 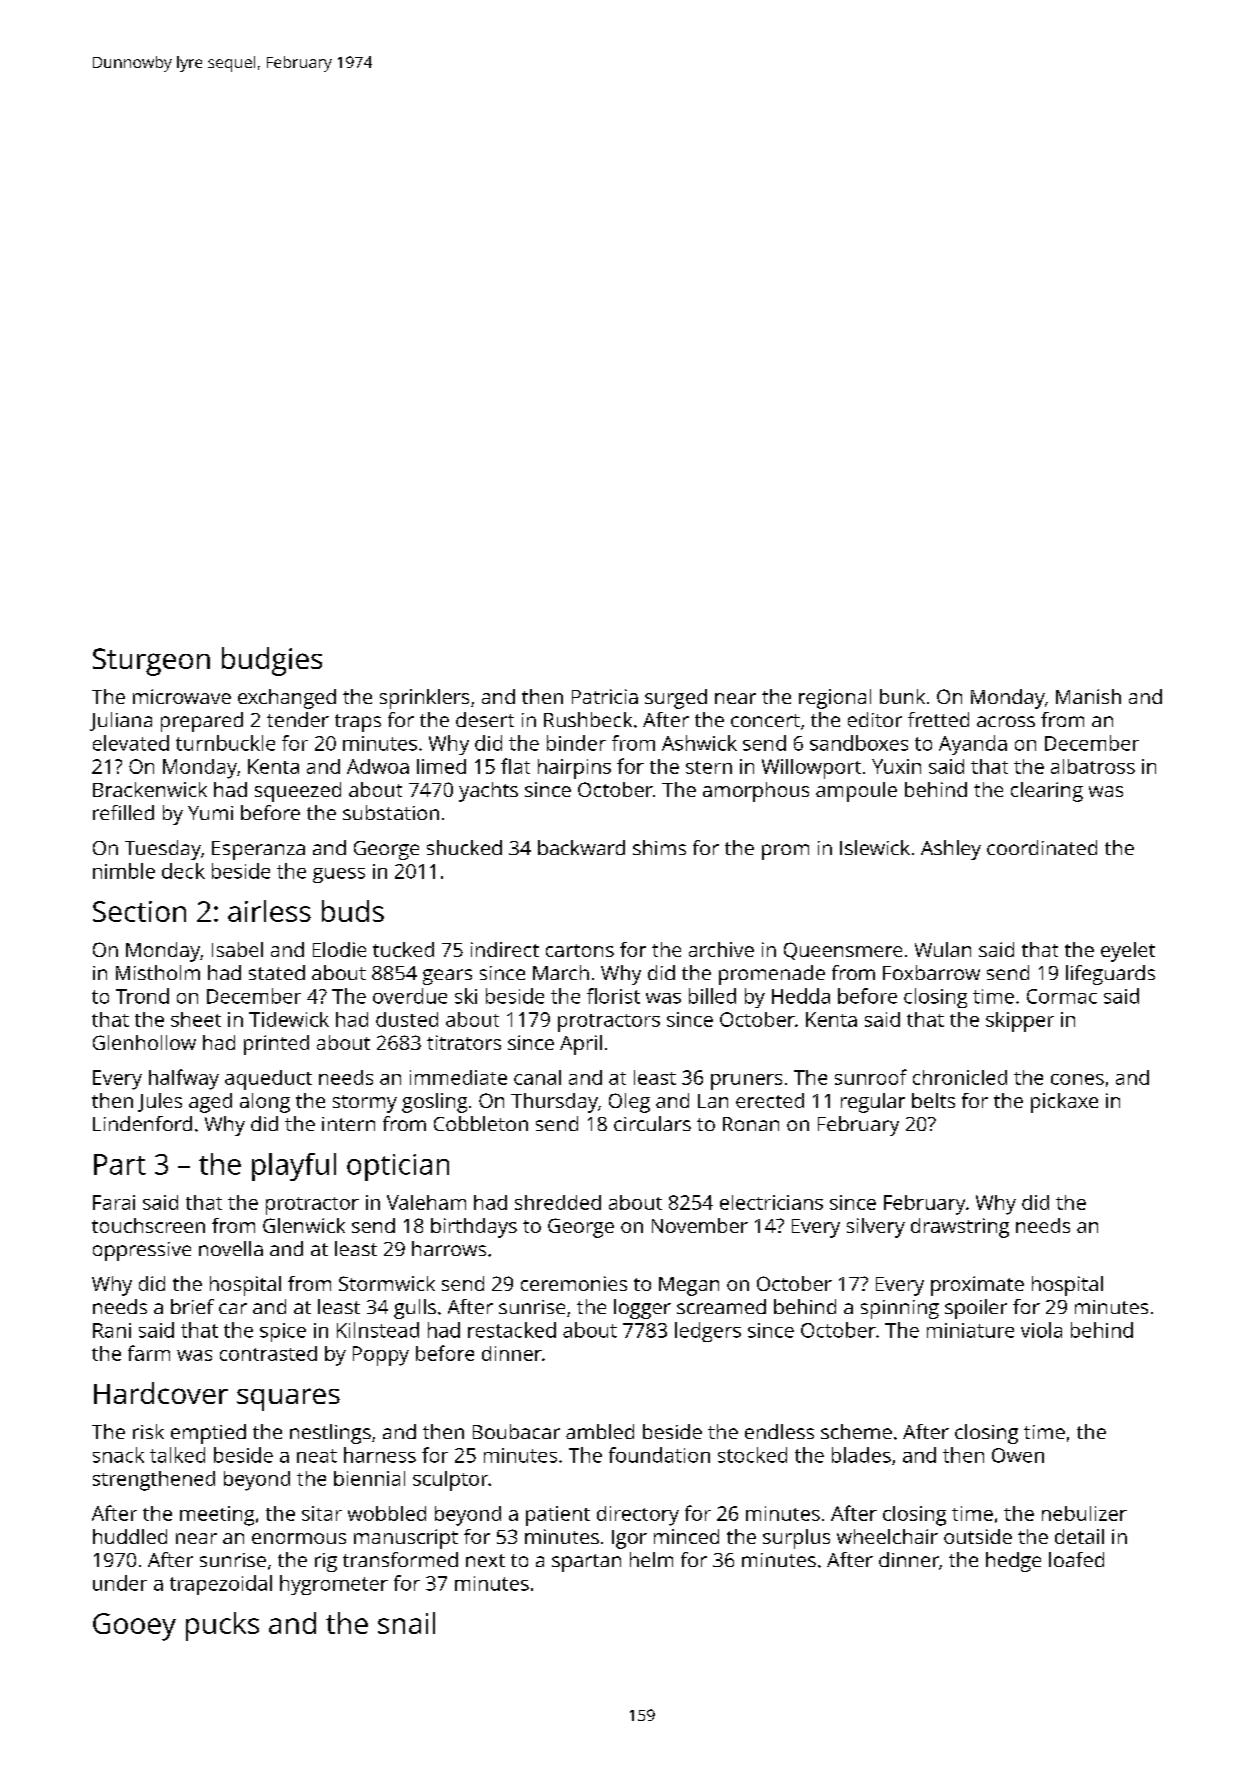 I want to click on trapezoidal, so click(x=221, y=1585).
